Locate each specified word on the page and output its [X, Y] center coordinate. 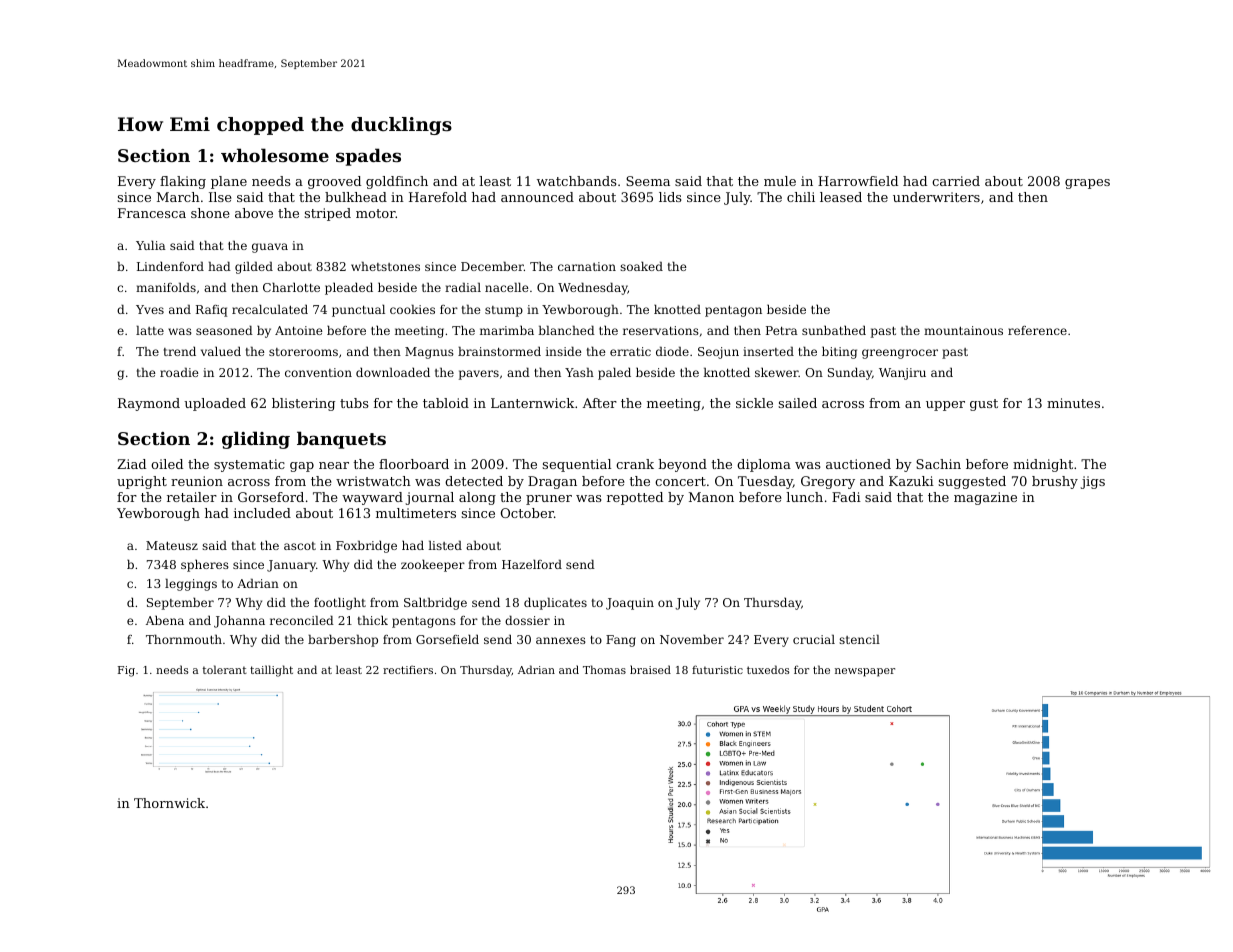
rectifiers [408, 669]
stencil [859, 639]
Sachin [938, 464]
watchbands [577, 181]
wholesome [275, 155]
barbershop [343, 640]
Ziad [131, 464]
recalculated [270, 309]
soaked [641, 266]
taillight [271, 671]
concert [680, 481]
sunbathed [834, 330]
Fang [621, 641]
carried [956, 181]
